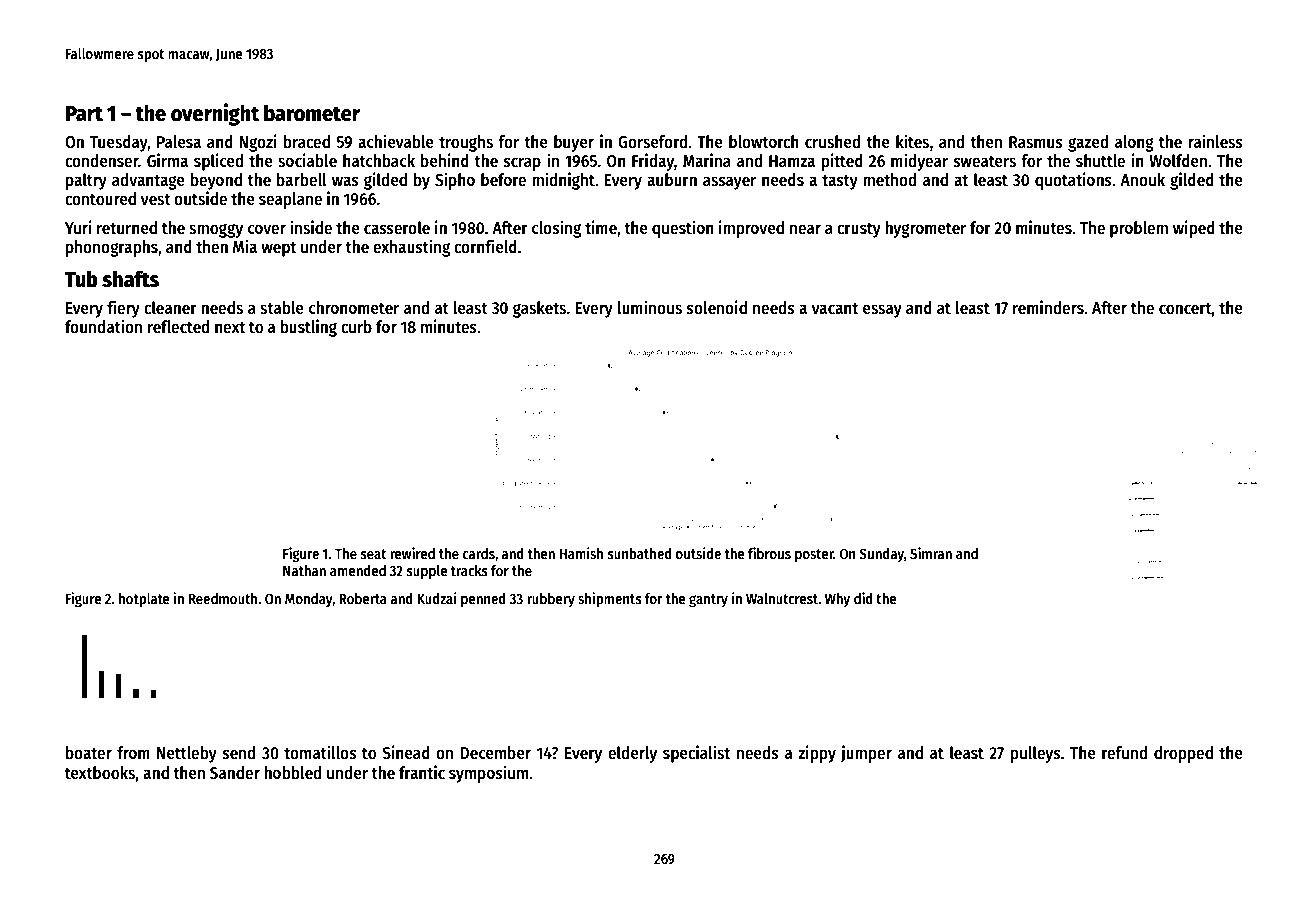 The width and height of the image is (1308, 924). Describe the element at coordinates (931, 553) in the image. I see `Simran` at that location.
